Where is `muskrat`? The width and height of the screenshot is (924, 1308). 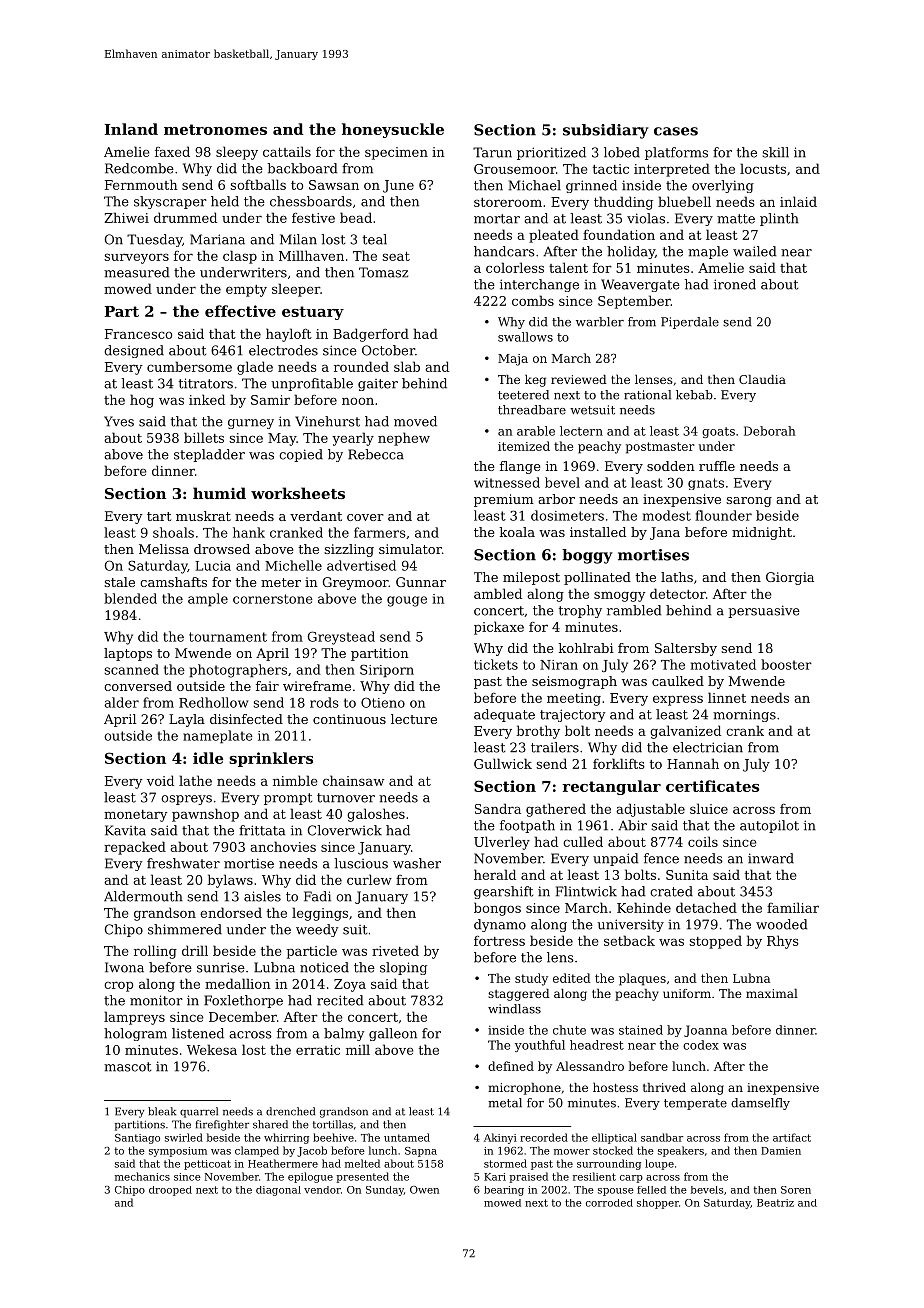
muskrat is located at coordinates (203, 516).
